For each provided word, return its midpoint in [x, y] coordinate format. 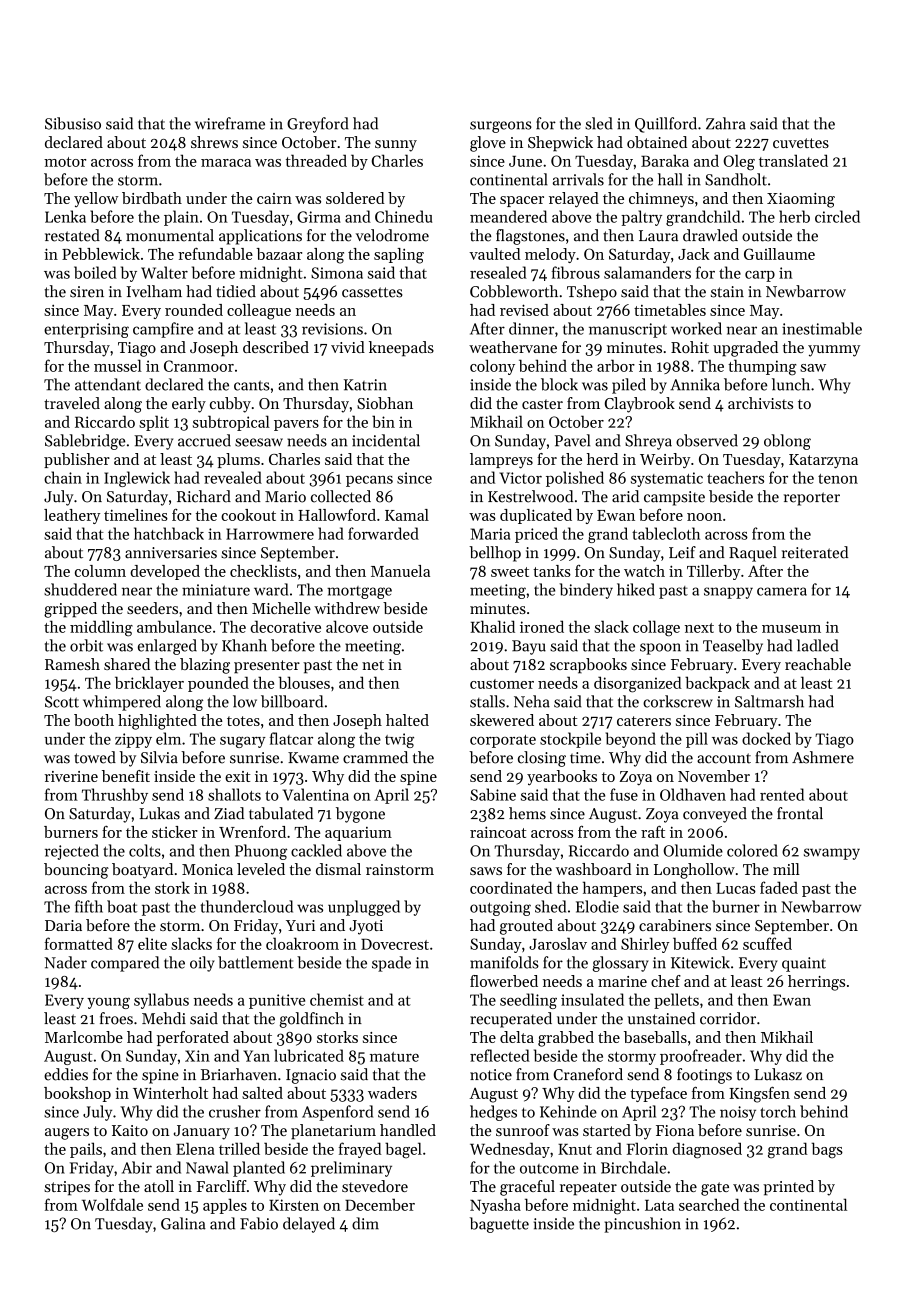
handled [408, 1130]
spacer [522, 201]
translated [793, 160]
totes [243, 721]
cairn [274, 198]
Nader [66, 962]
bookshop [77, 1094]
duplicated [536, 516]
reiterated [815, 552]
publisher [77, 460]
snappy [728, 593]
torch [778, 1111]
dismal [338, 869]
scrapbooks [588, 666]
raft [653, 832]
